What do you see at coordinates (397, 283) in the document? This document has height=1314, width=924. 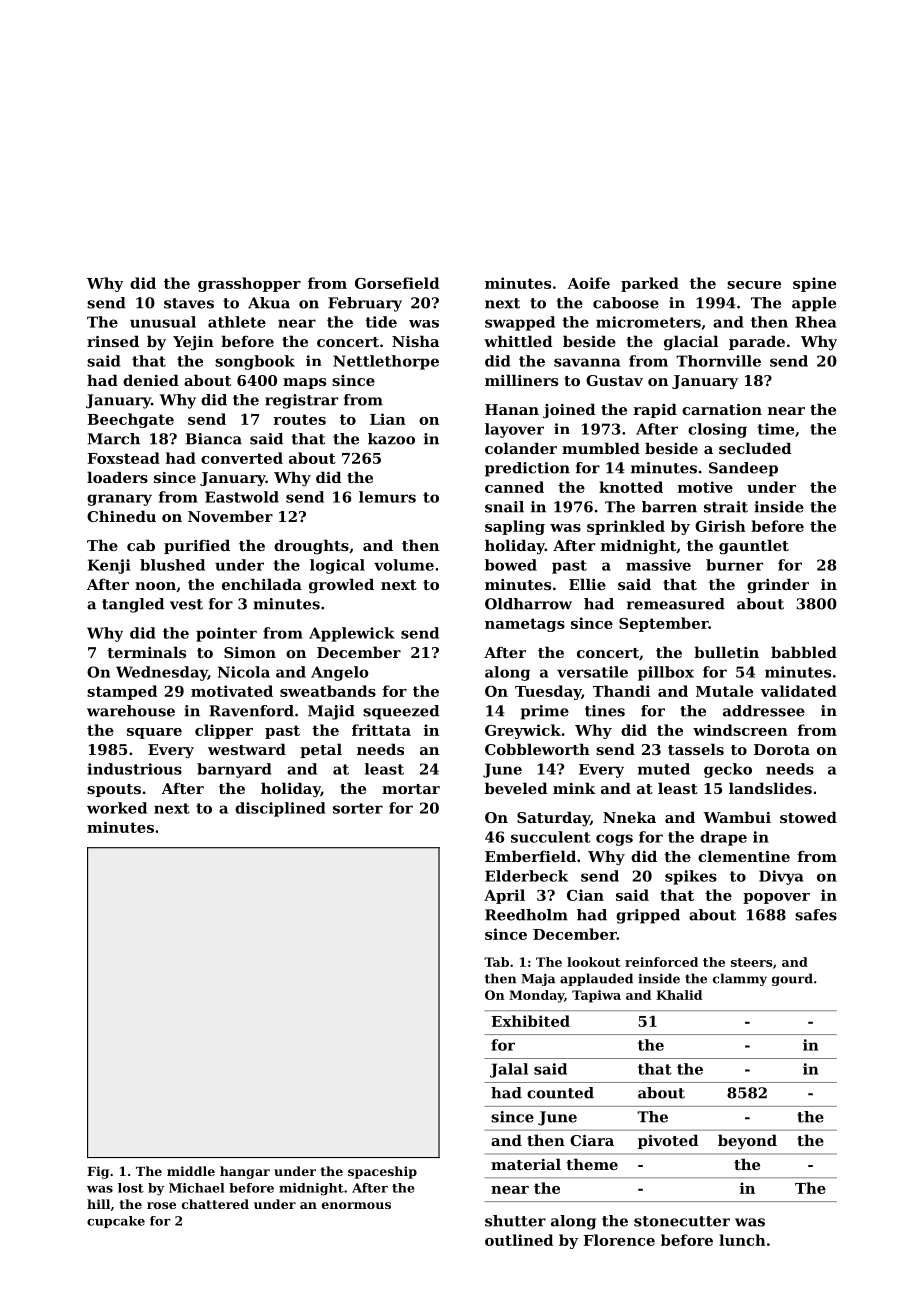 I see `Gorsefield` at bounding box center [397, 283].
